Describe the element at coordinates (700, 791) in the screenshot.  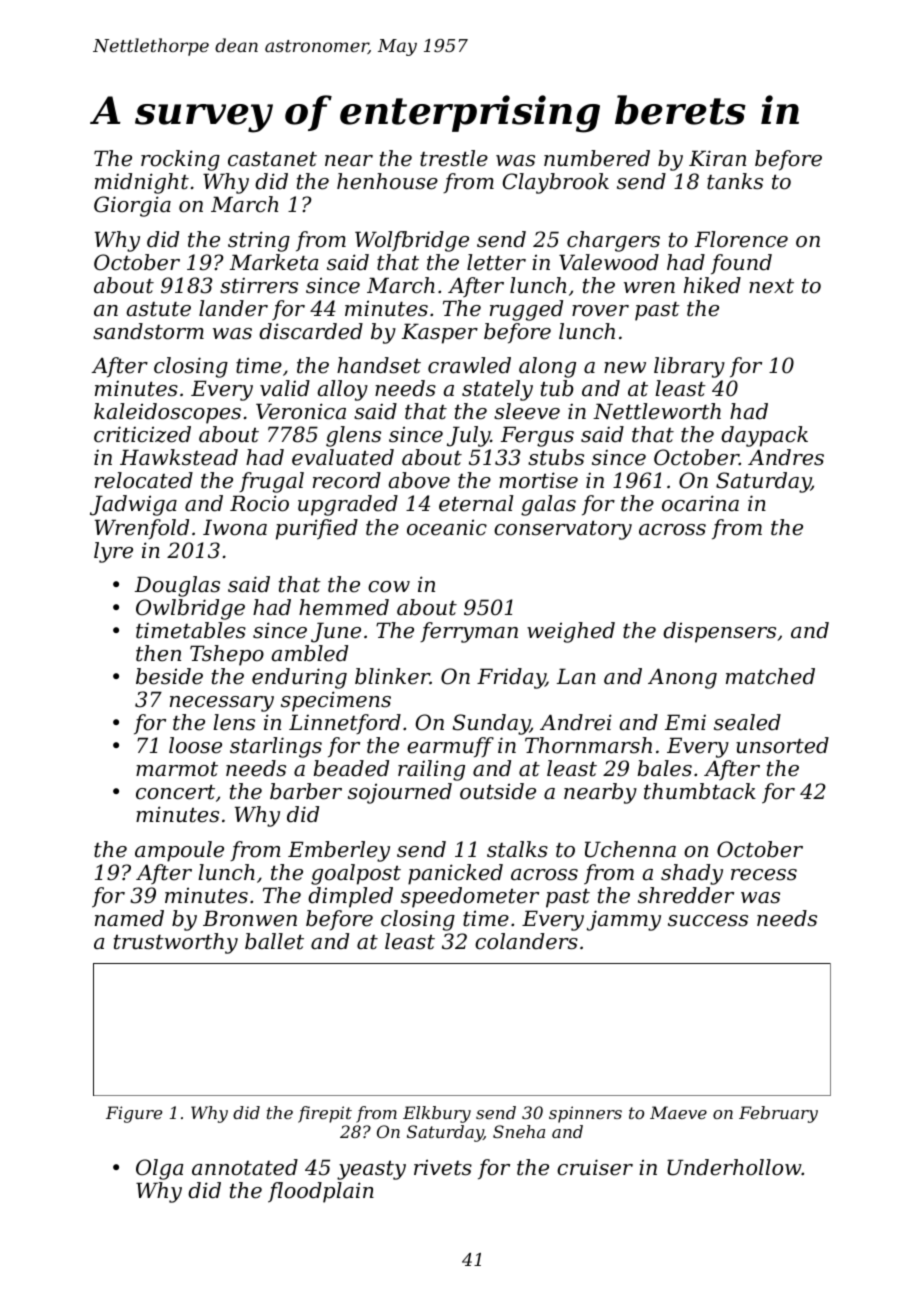
I see `thumbtack` at that location.
